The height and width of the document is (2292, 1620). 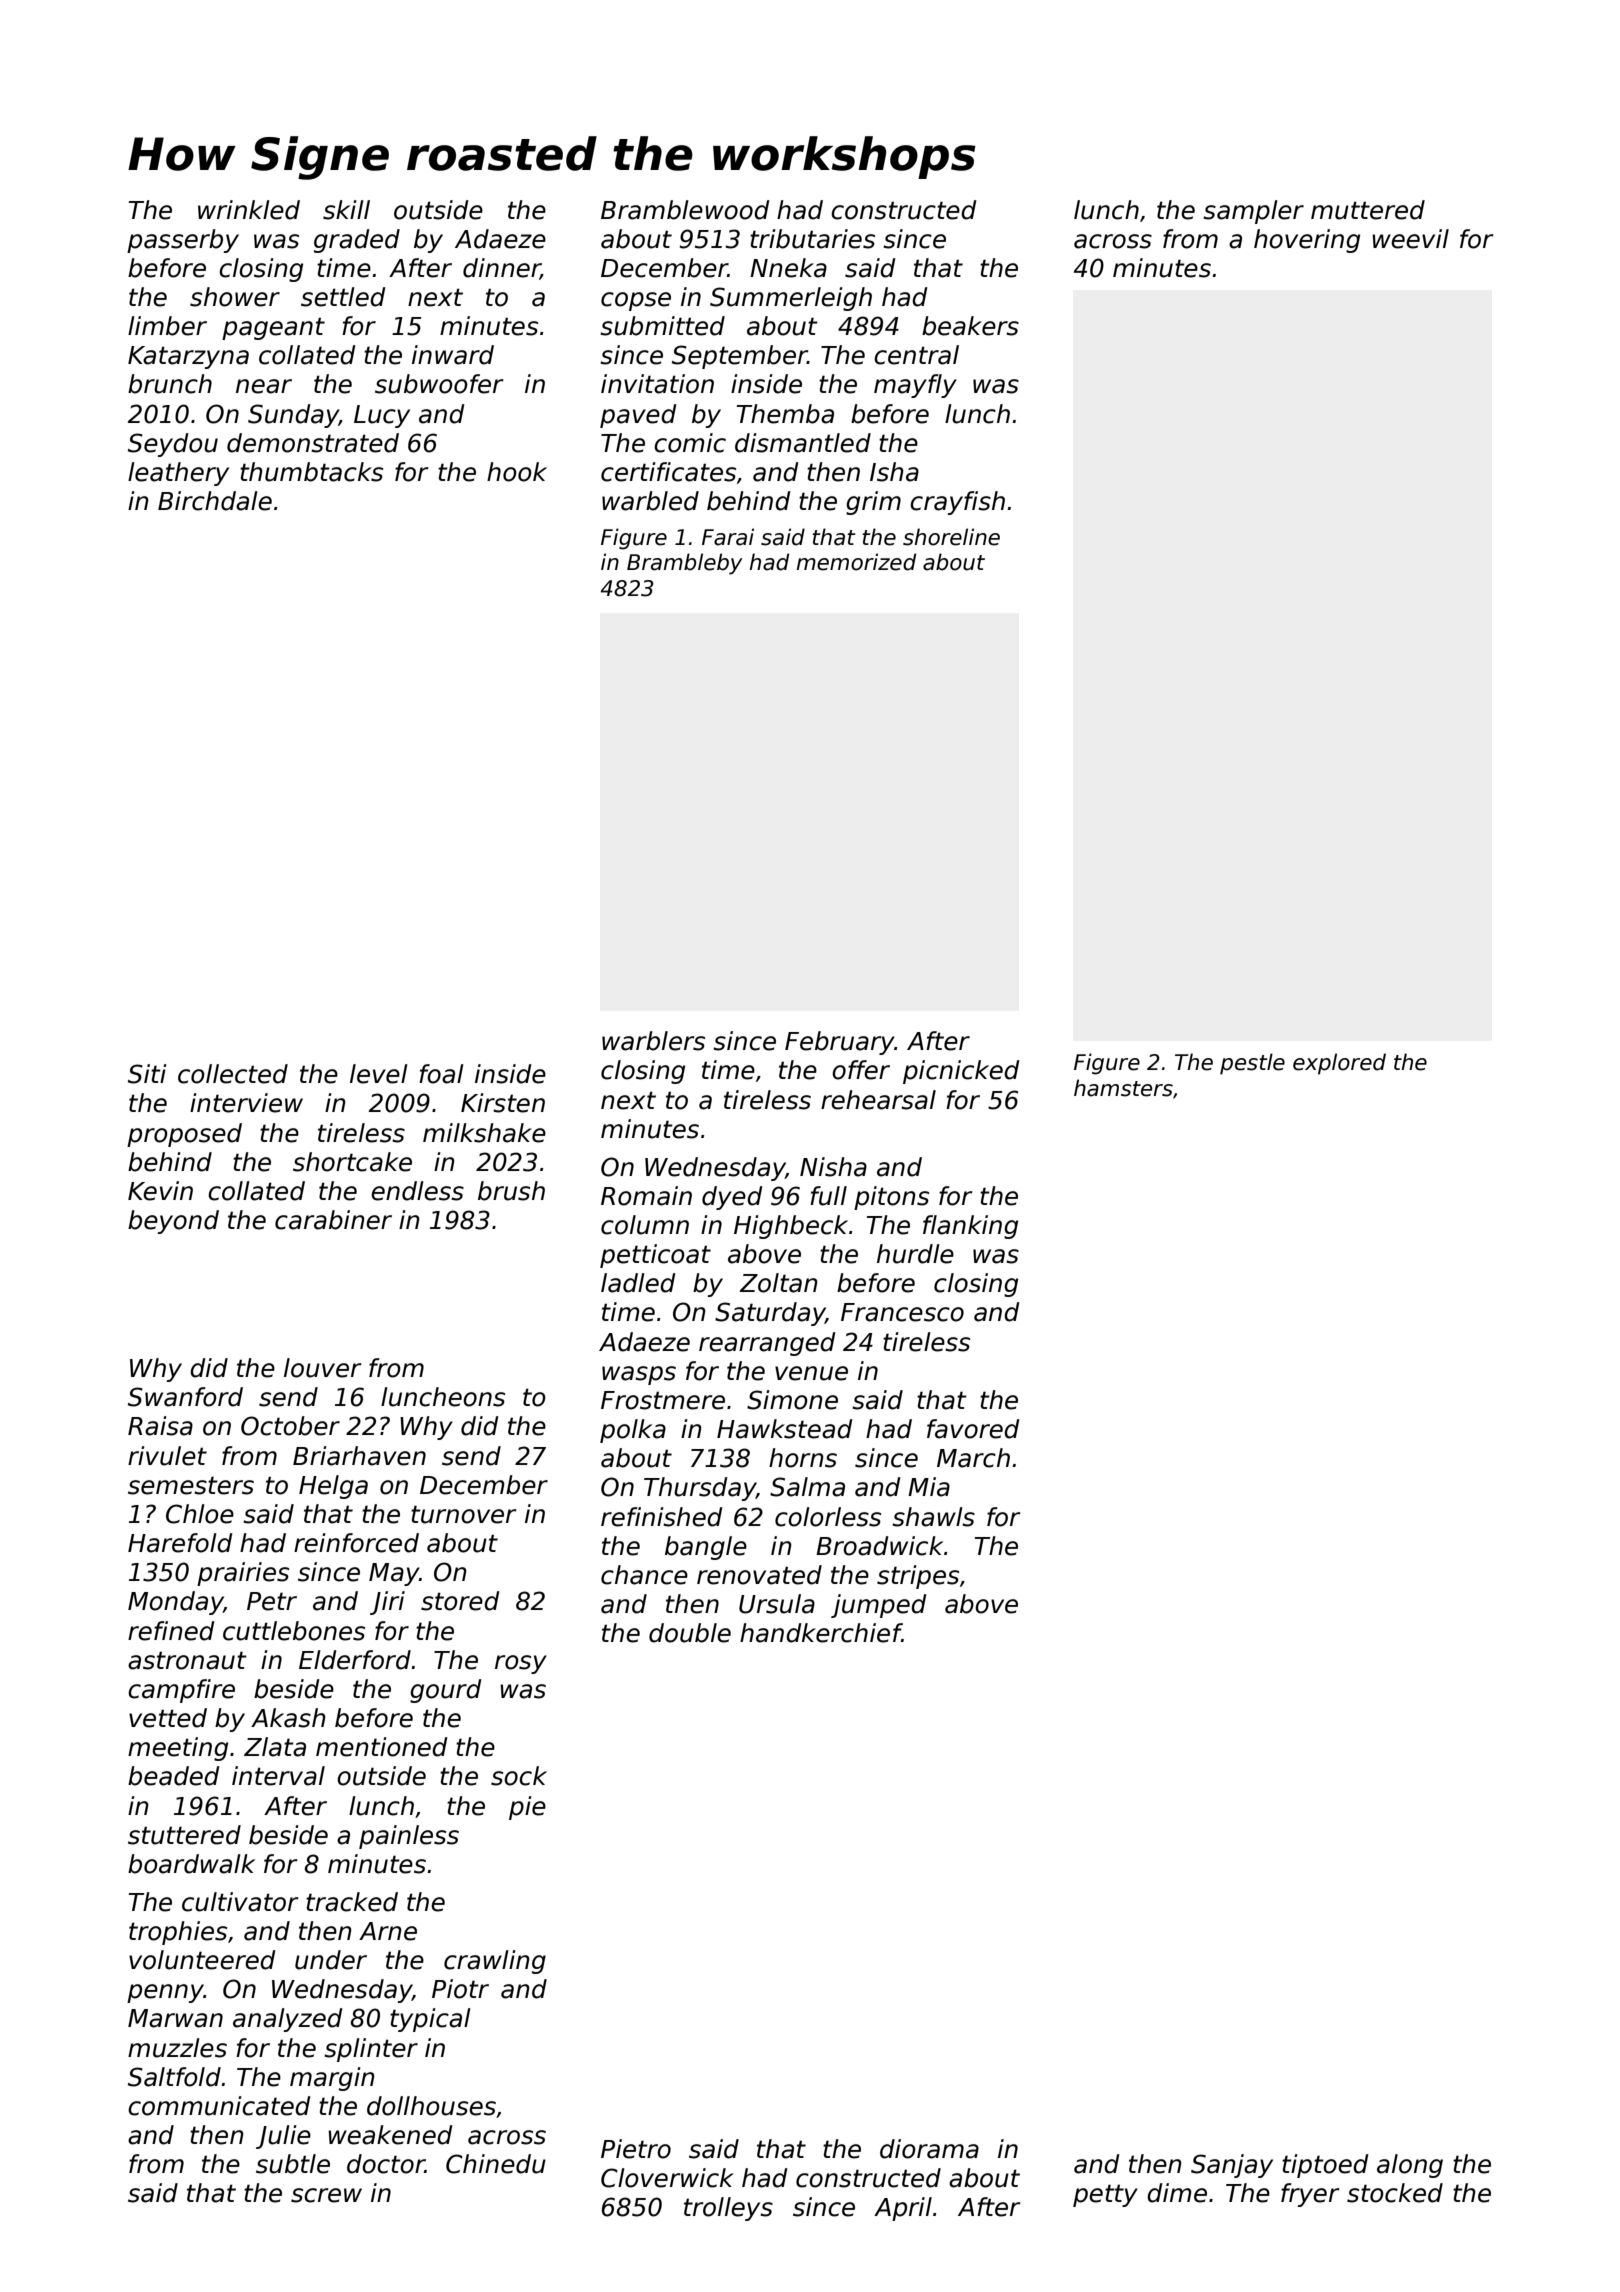 I want to click on wrinkled, so click(x=249, y=210).
